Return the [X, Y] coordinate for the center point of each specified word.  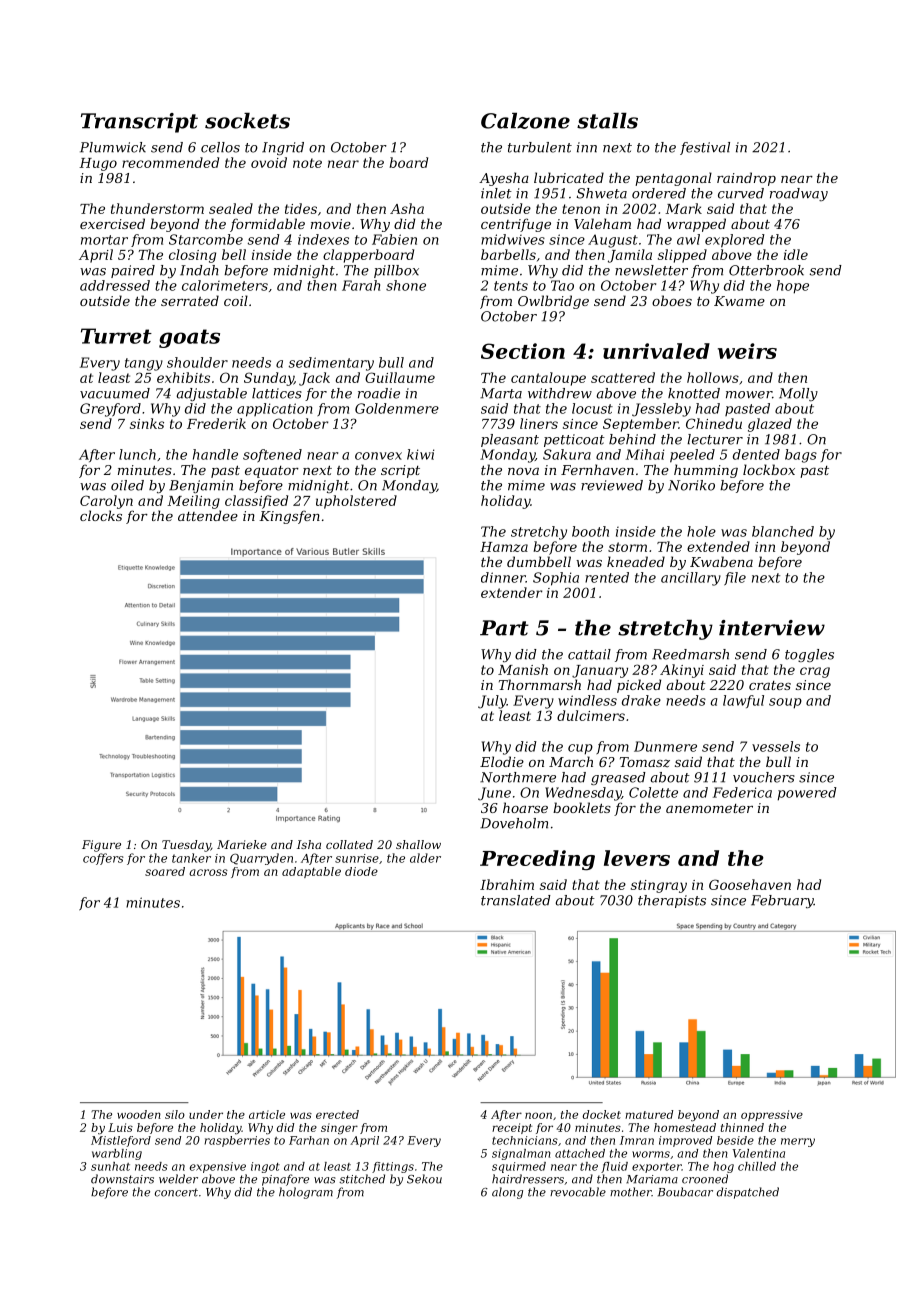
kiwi [420, 454]
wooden [139, 1114]
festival [705, 148]
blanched [783, 531]
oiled [127, 485]
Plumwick [113, 147]
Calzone [525, 121]
